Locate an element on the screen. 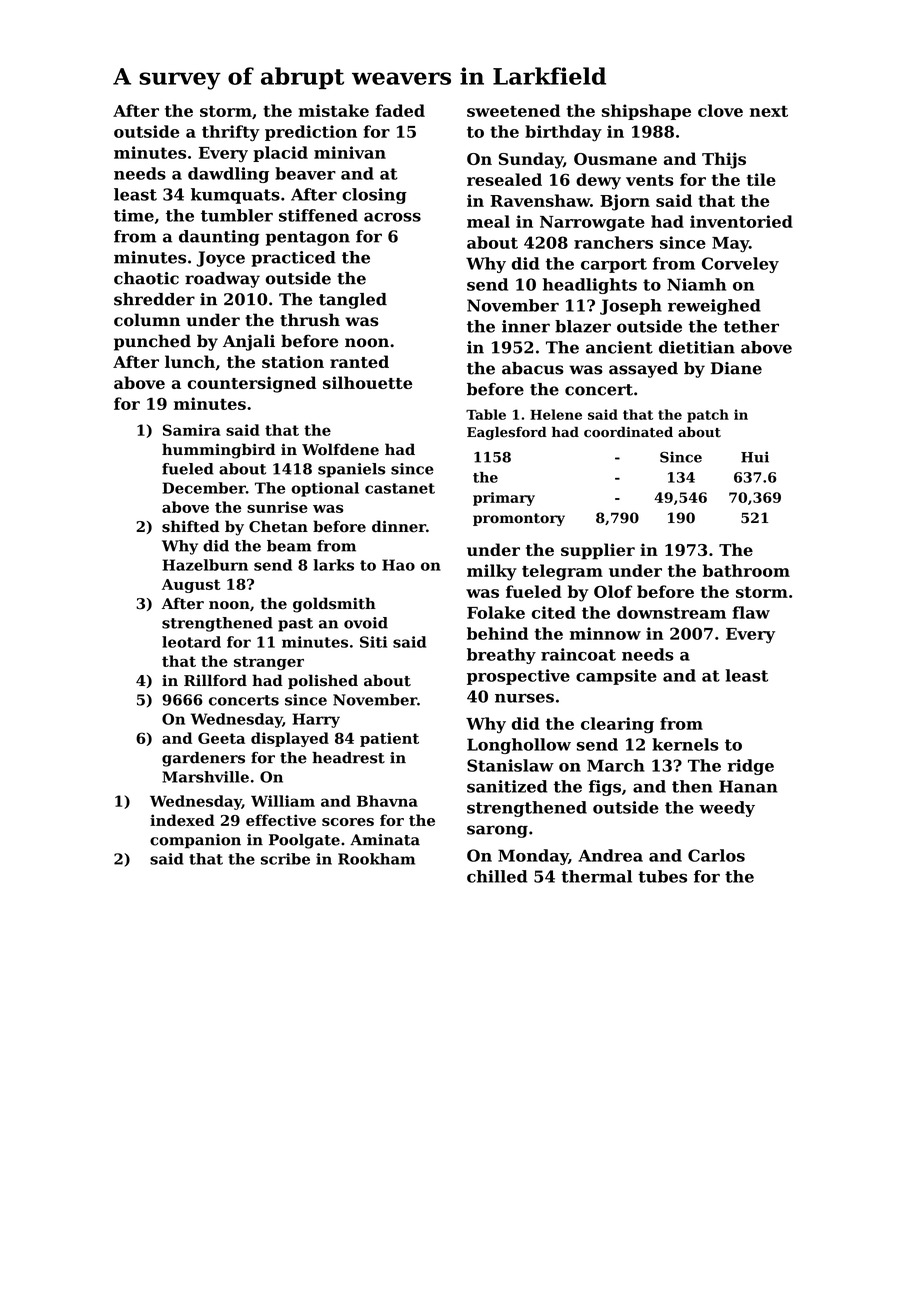 The height and width of the screenshot is (1316, 908). May is located at coordinates (730, 245).
